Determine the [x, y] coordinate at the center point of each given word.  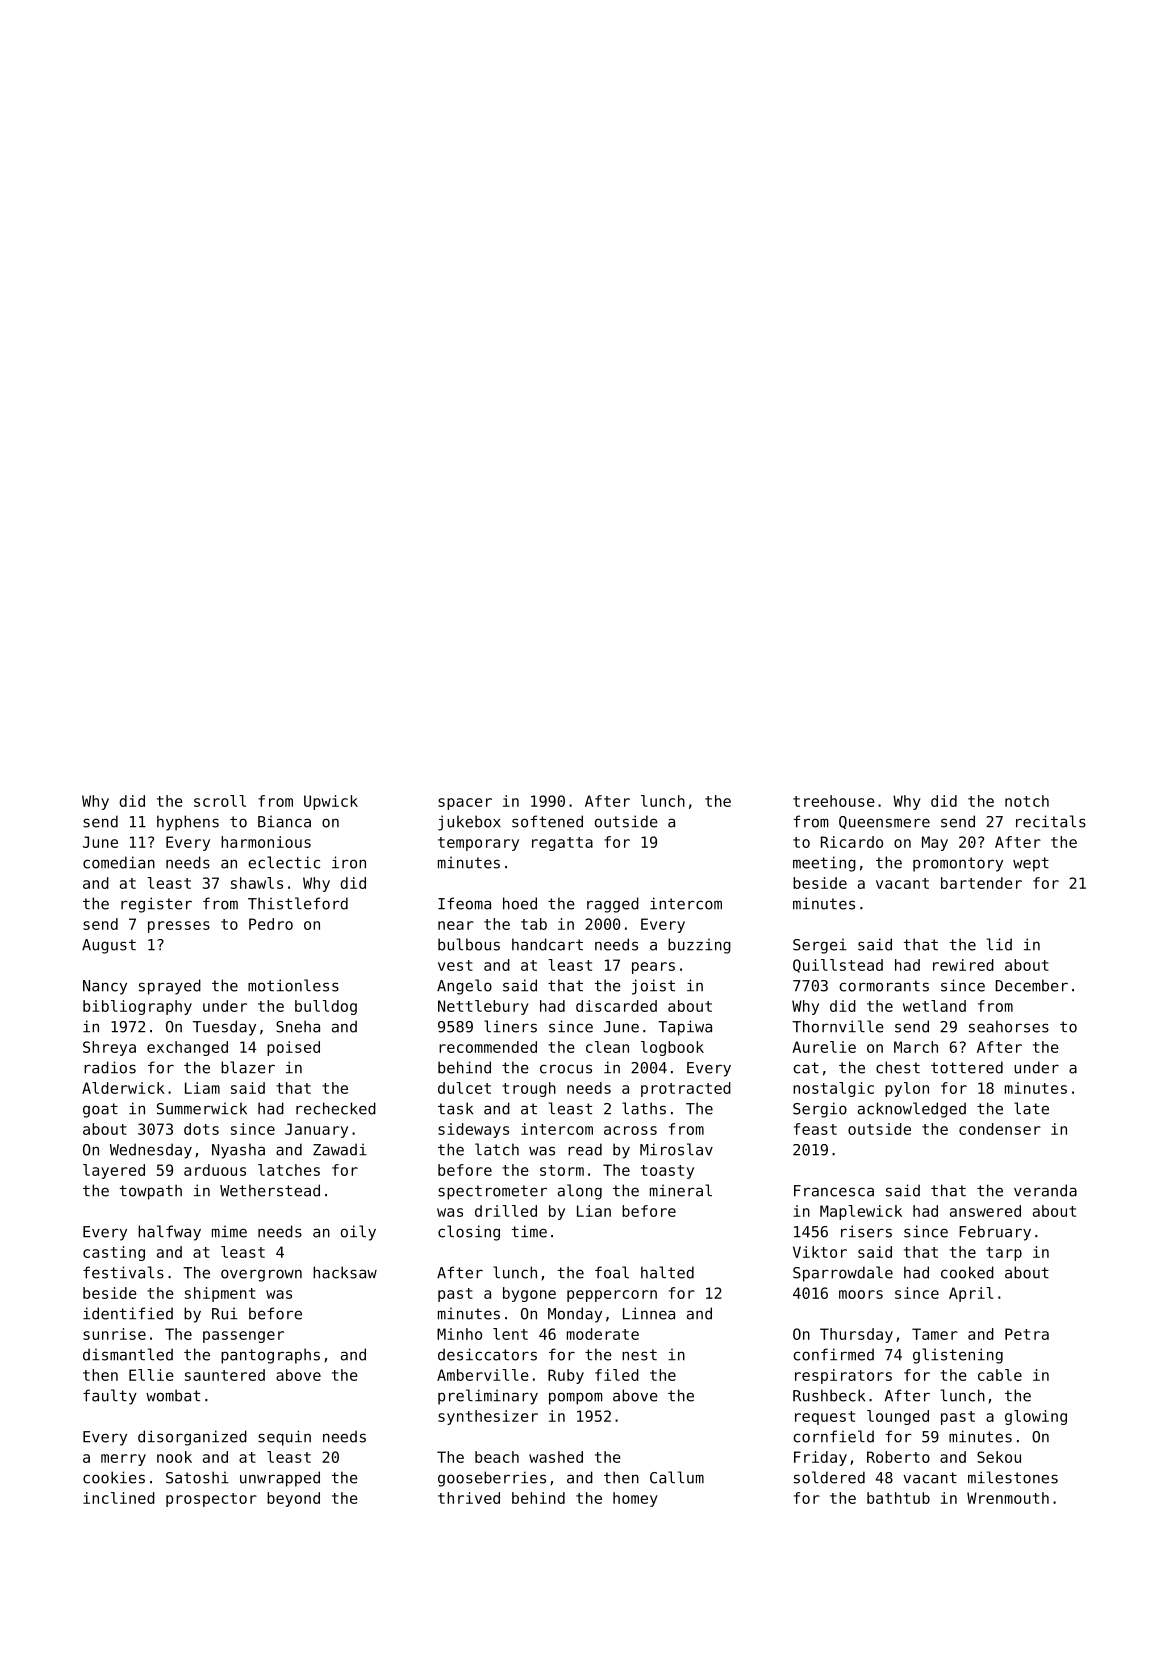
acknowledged [912, 1110]
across [630, 1130]
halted [667, 1272]
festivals [123, 1272]
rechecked [336, 1108]
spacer [465, 804]
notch [1027, 801]
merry [123, 1460]
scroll [220, 801]
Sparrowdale [843, 1274]
